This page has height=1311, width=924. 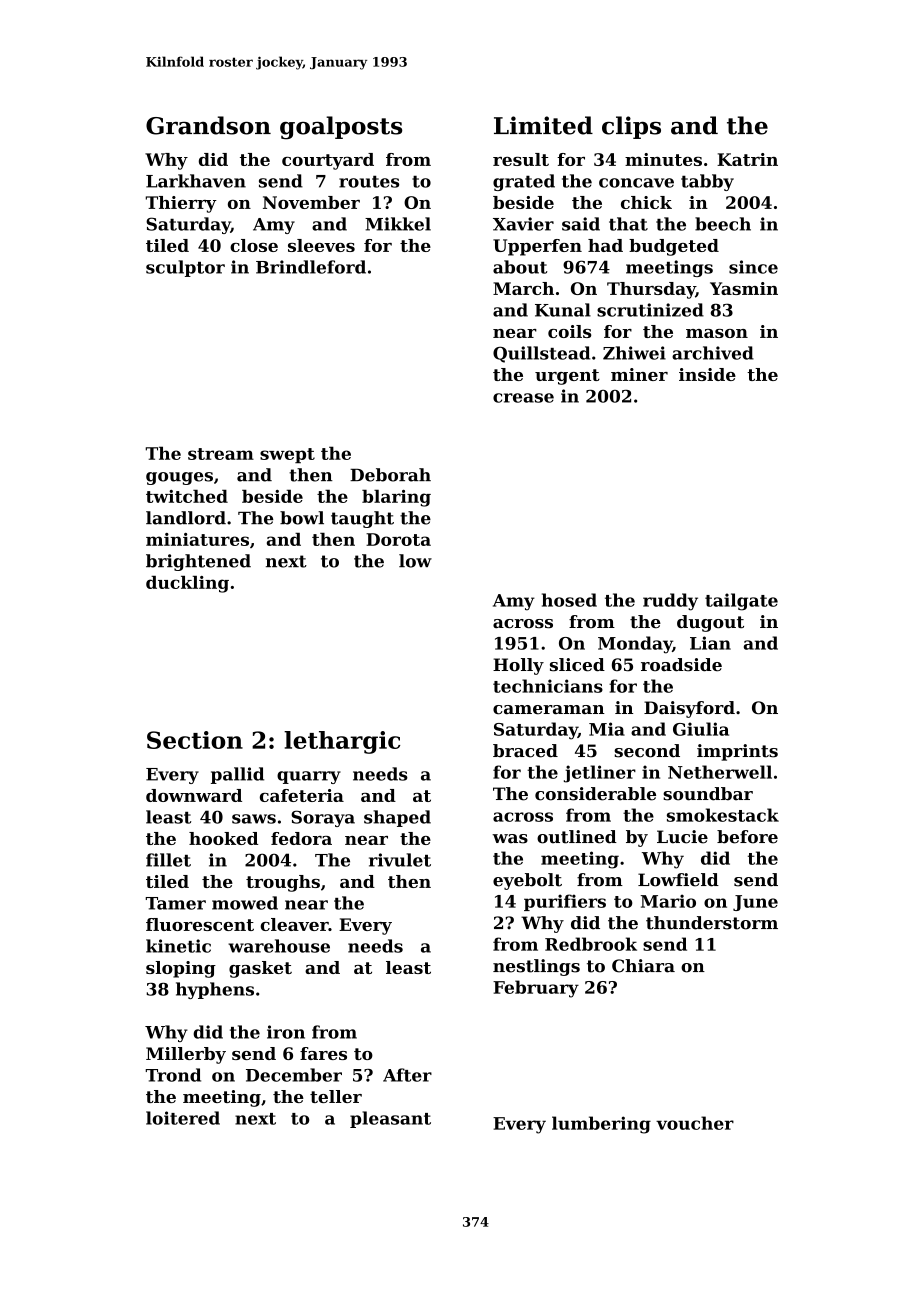 I want to click on mowed, so click(x=245, y=903).
